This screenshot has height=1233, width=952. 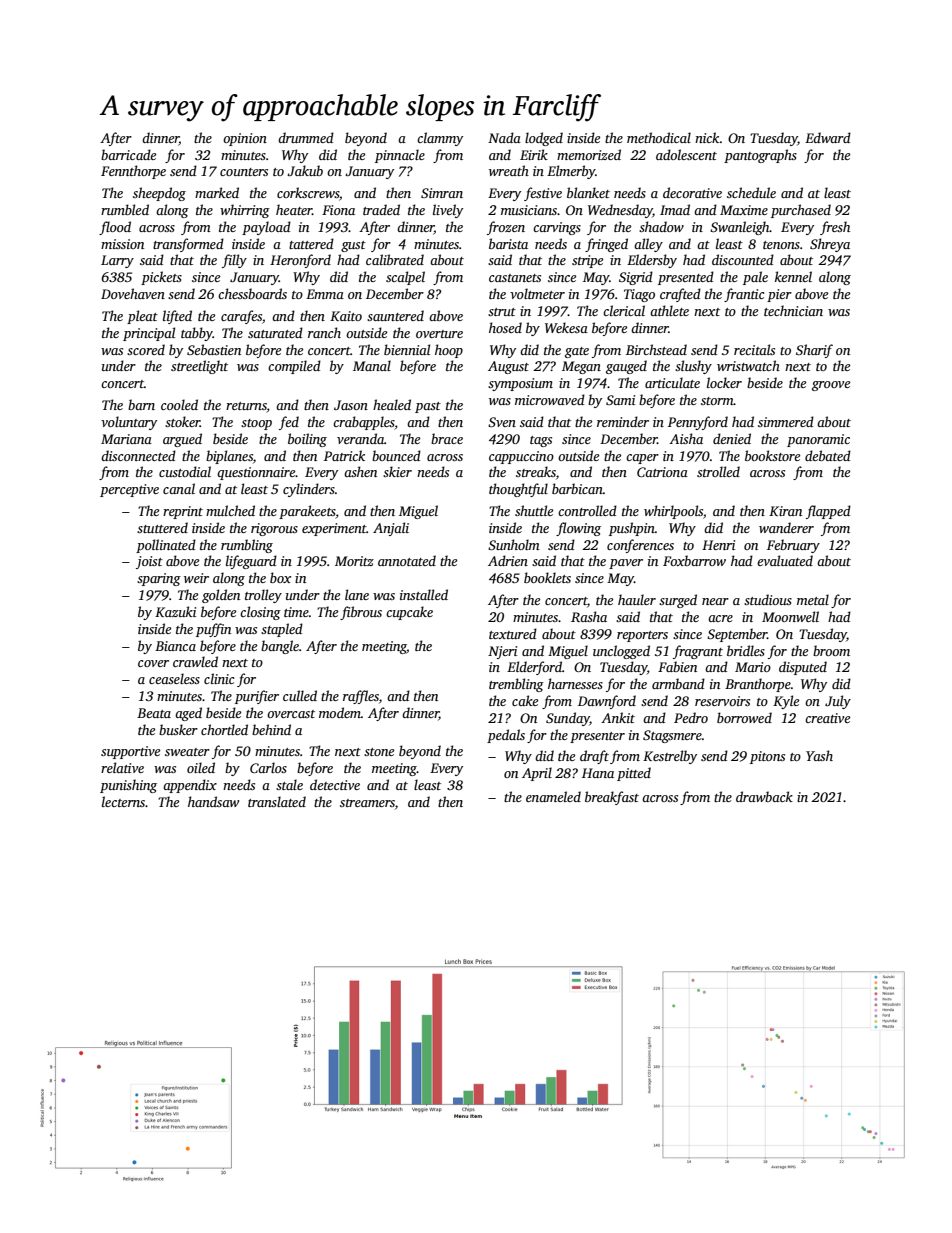 What do you see at coordinates (360, 438) in the screenshot?
I see `veranda` at bounding box center [360, 438].
